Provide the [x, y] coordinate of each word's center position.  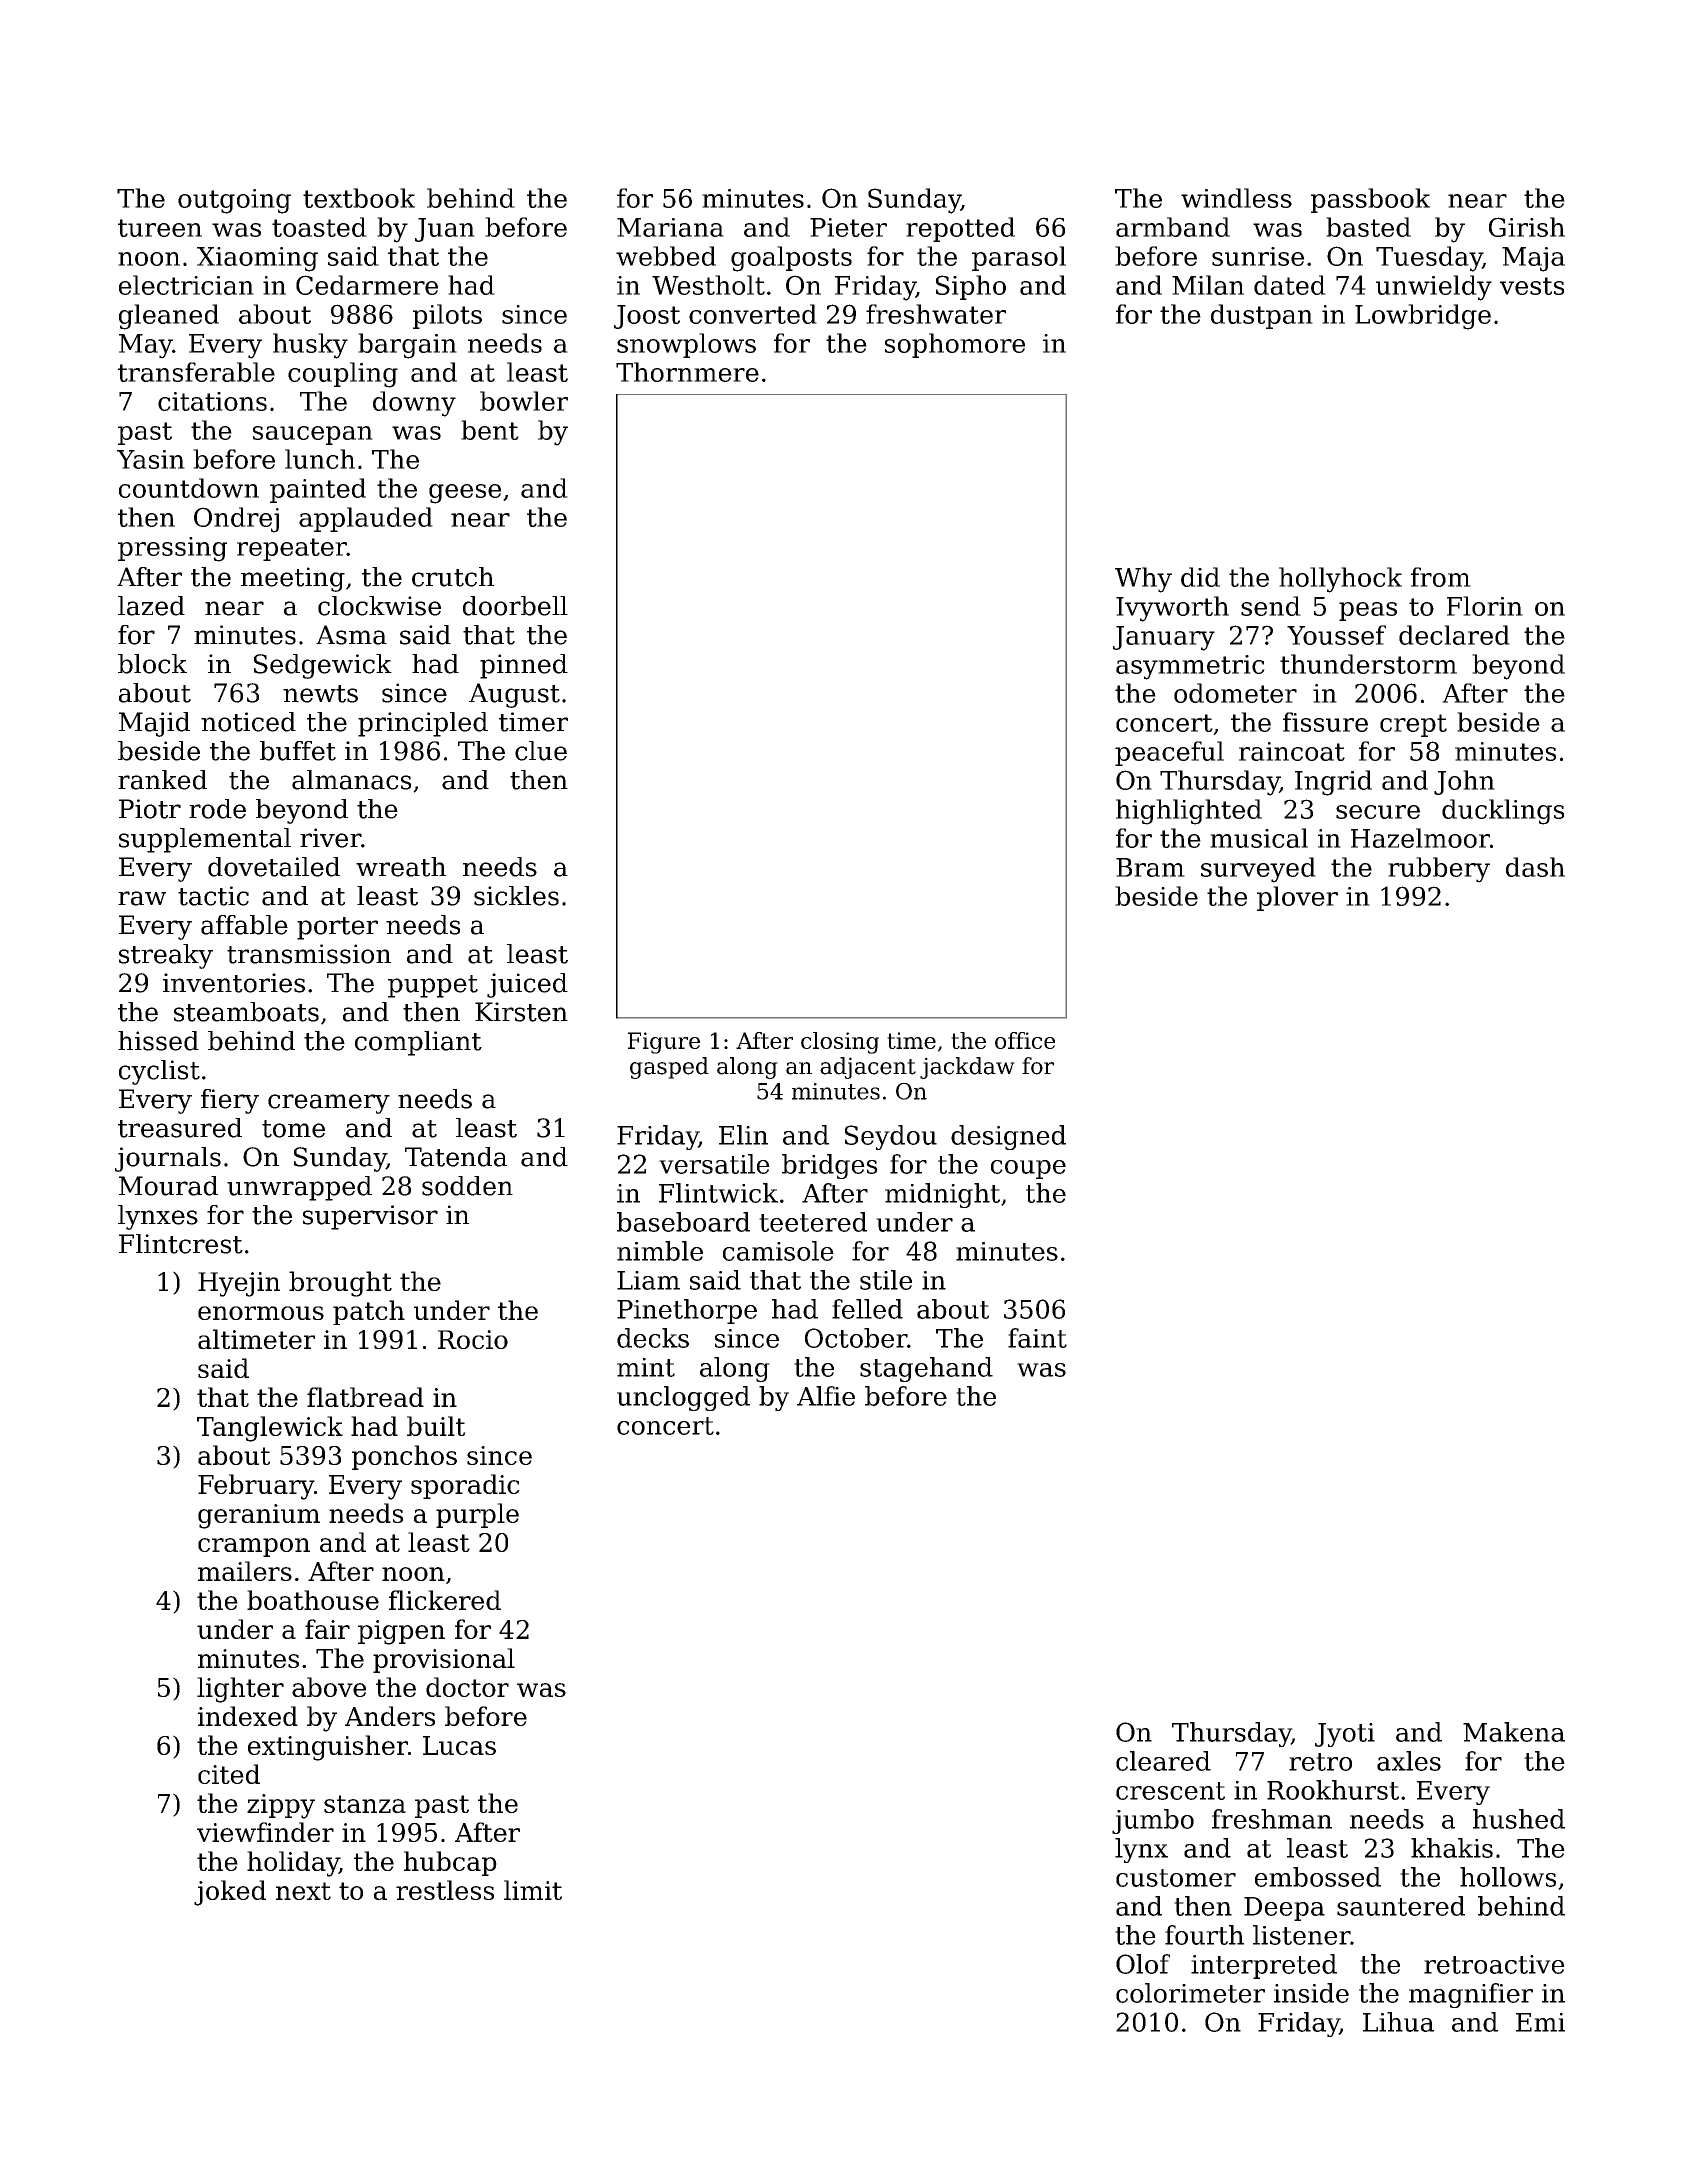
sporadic [465, 1486]
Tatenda [456, 1157]
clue [541, 751]
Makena [1514, 1732]
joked [230, 1893]
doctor [467, 1687]
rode [217, 809]
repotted [960, 229]
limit [533, 1890]
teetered [813, 1222]
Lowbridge [1423, 317]
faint [1037, 1338]
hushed [1519, 1819]
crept [1413, 725]
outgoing [234, 201]
